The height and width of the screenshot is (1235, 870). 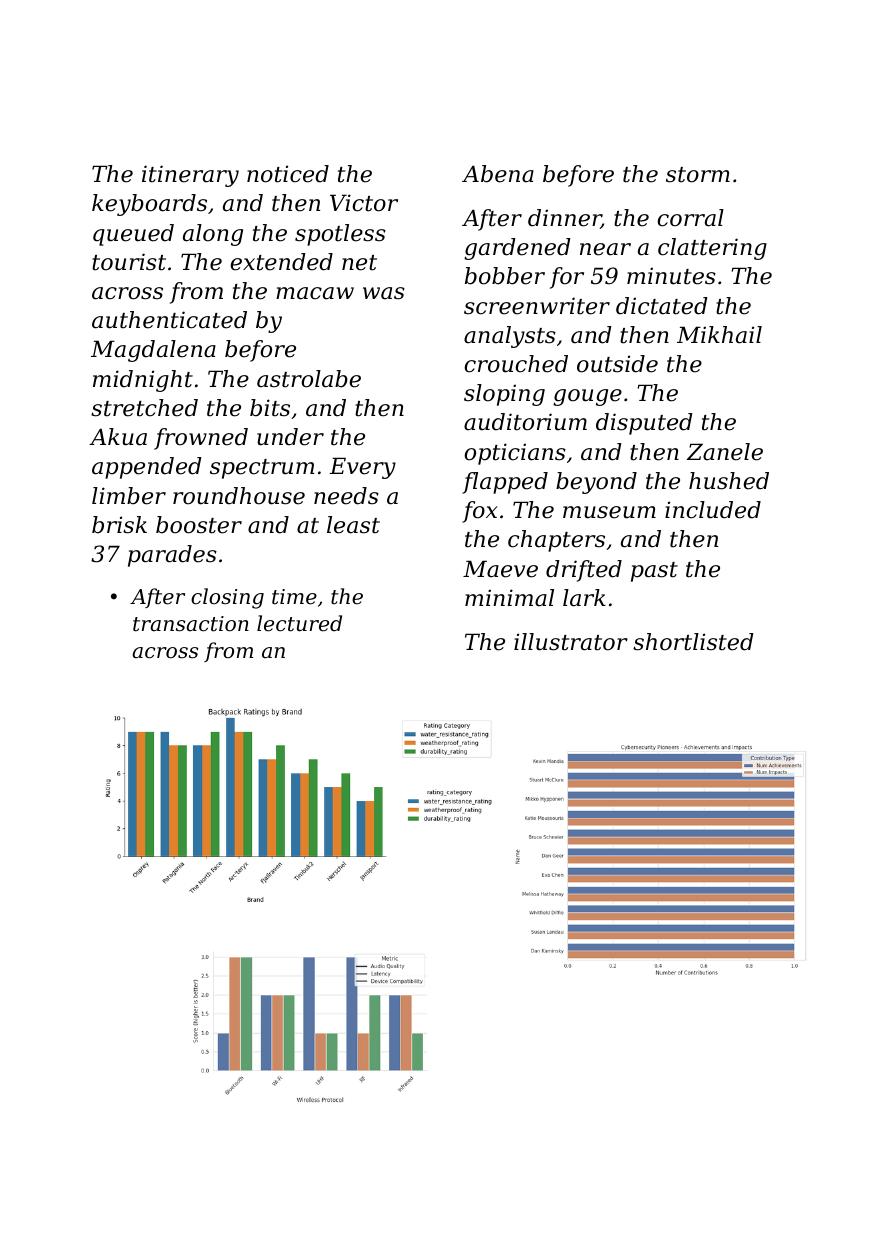 What do you see at coordinates (288, 174) in the screenshot?
I see `noticed` at bounding box center [288, 174].
